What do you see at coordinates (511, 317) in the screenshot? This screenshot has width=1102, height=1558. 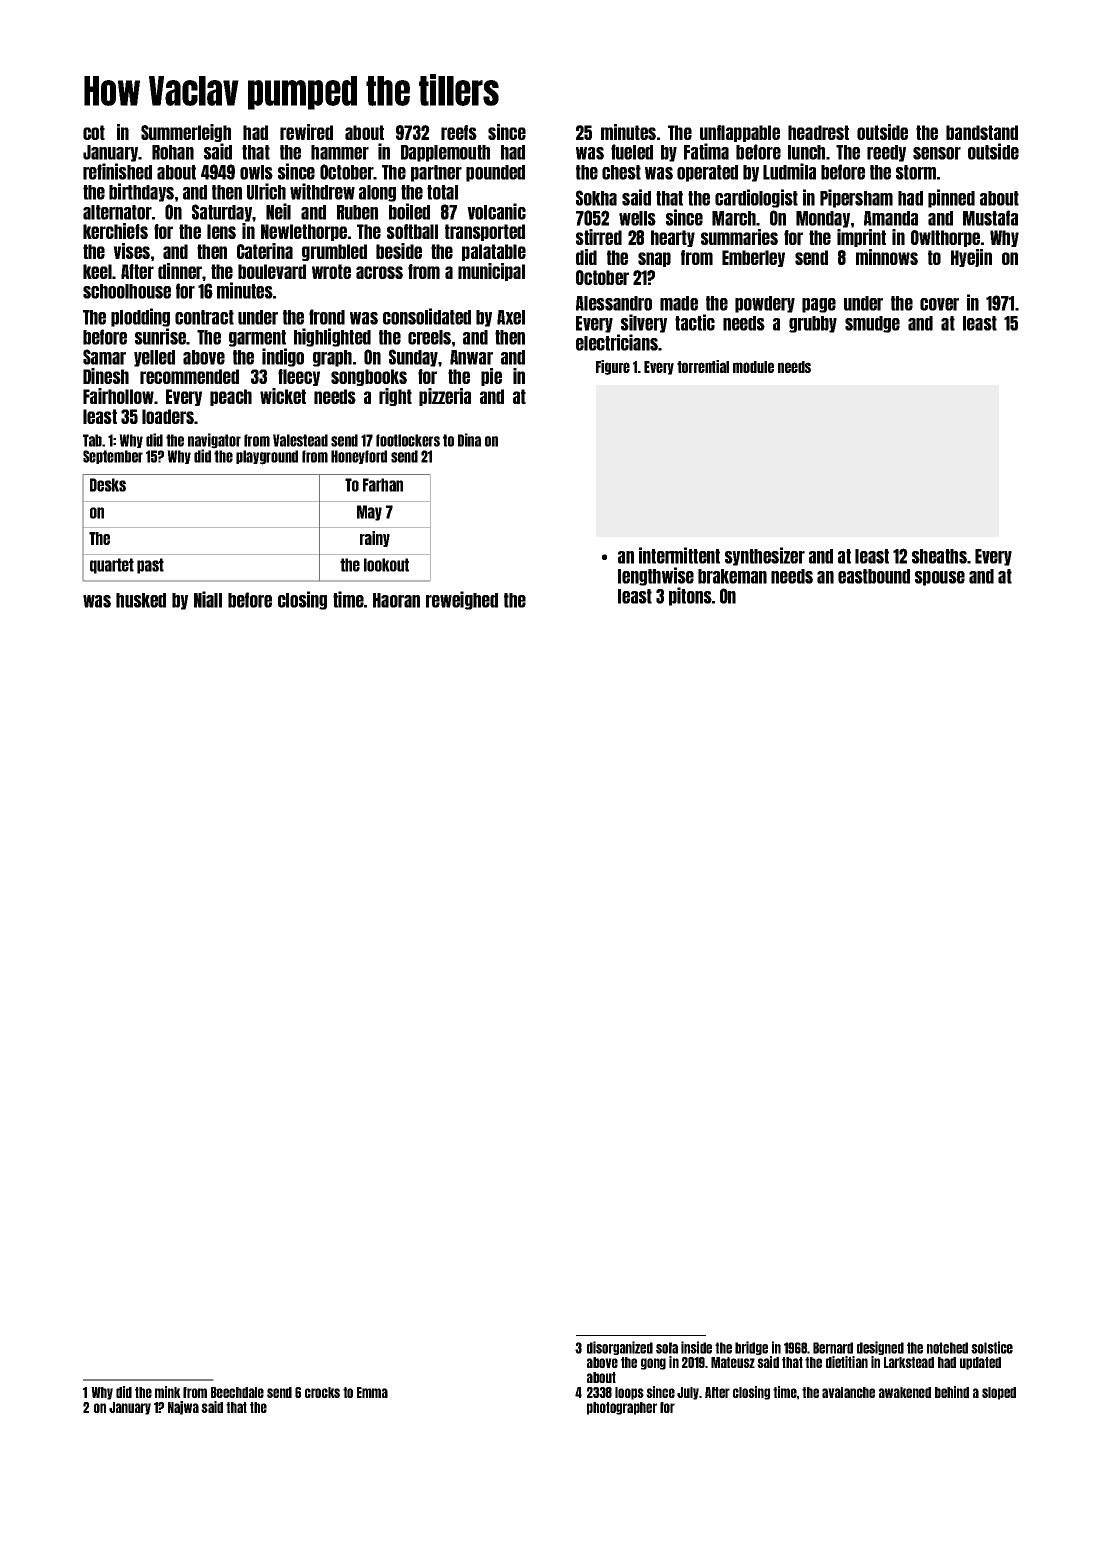 I see `Axel` at bounding box center [511, 317].
